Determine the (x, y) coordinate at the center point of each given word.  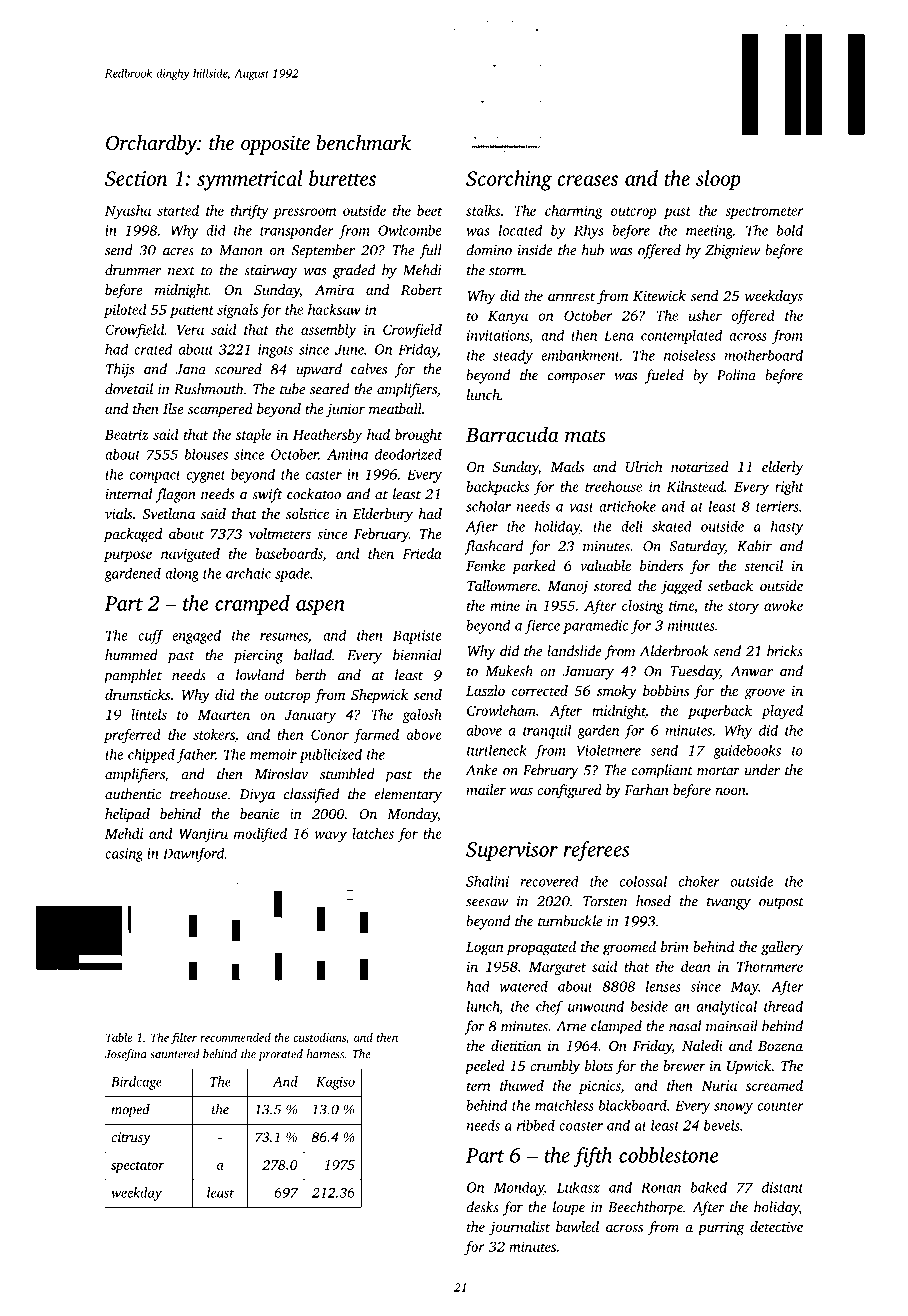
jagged (681, 587)
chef (549, 1007)
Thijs (120, 370)
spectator (137, 1167)
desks (482, 1207)
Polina (736, 375)
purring (721, 1228)
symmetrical (250, 180)
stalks (483, 210)
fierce (542, 627)
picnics (600, 1087)
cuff (151, 637)
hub (593, 250)
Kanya (508, 317)
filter (184, 1039)
